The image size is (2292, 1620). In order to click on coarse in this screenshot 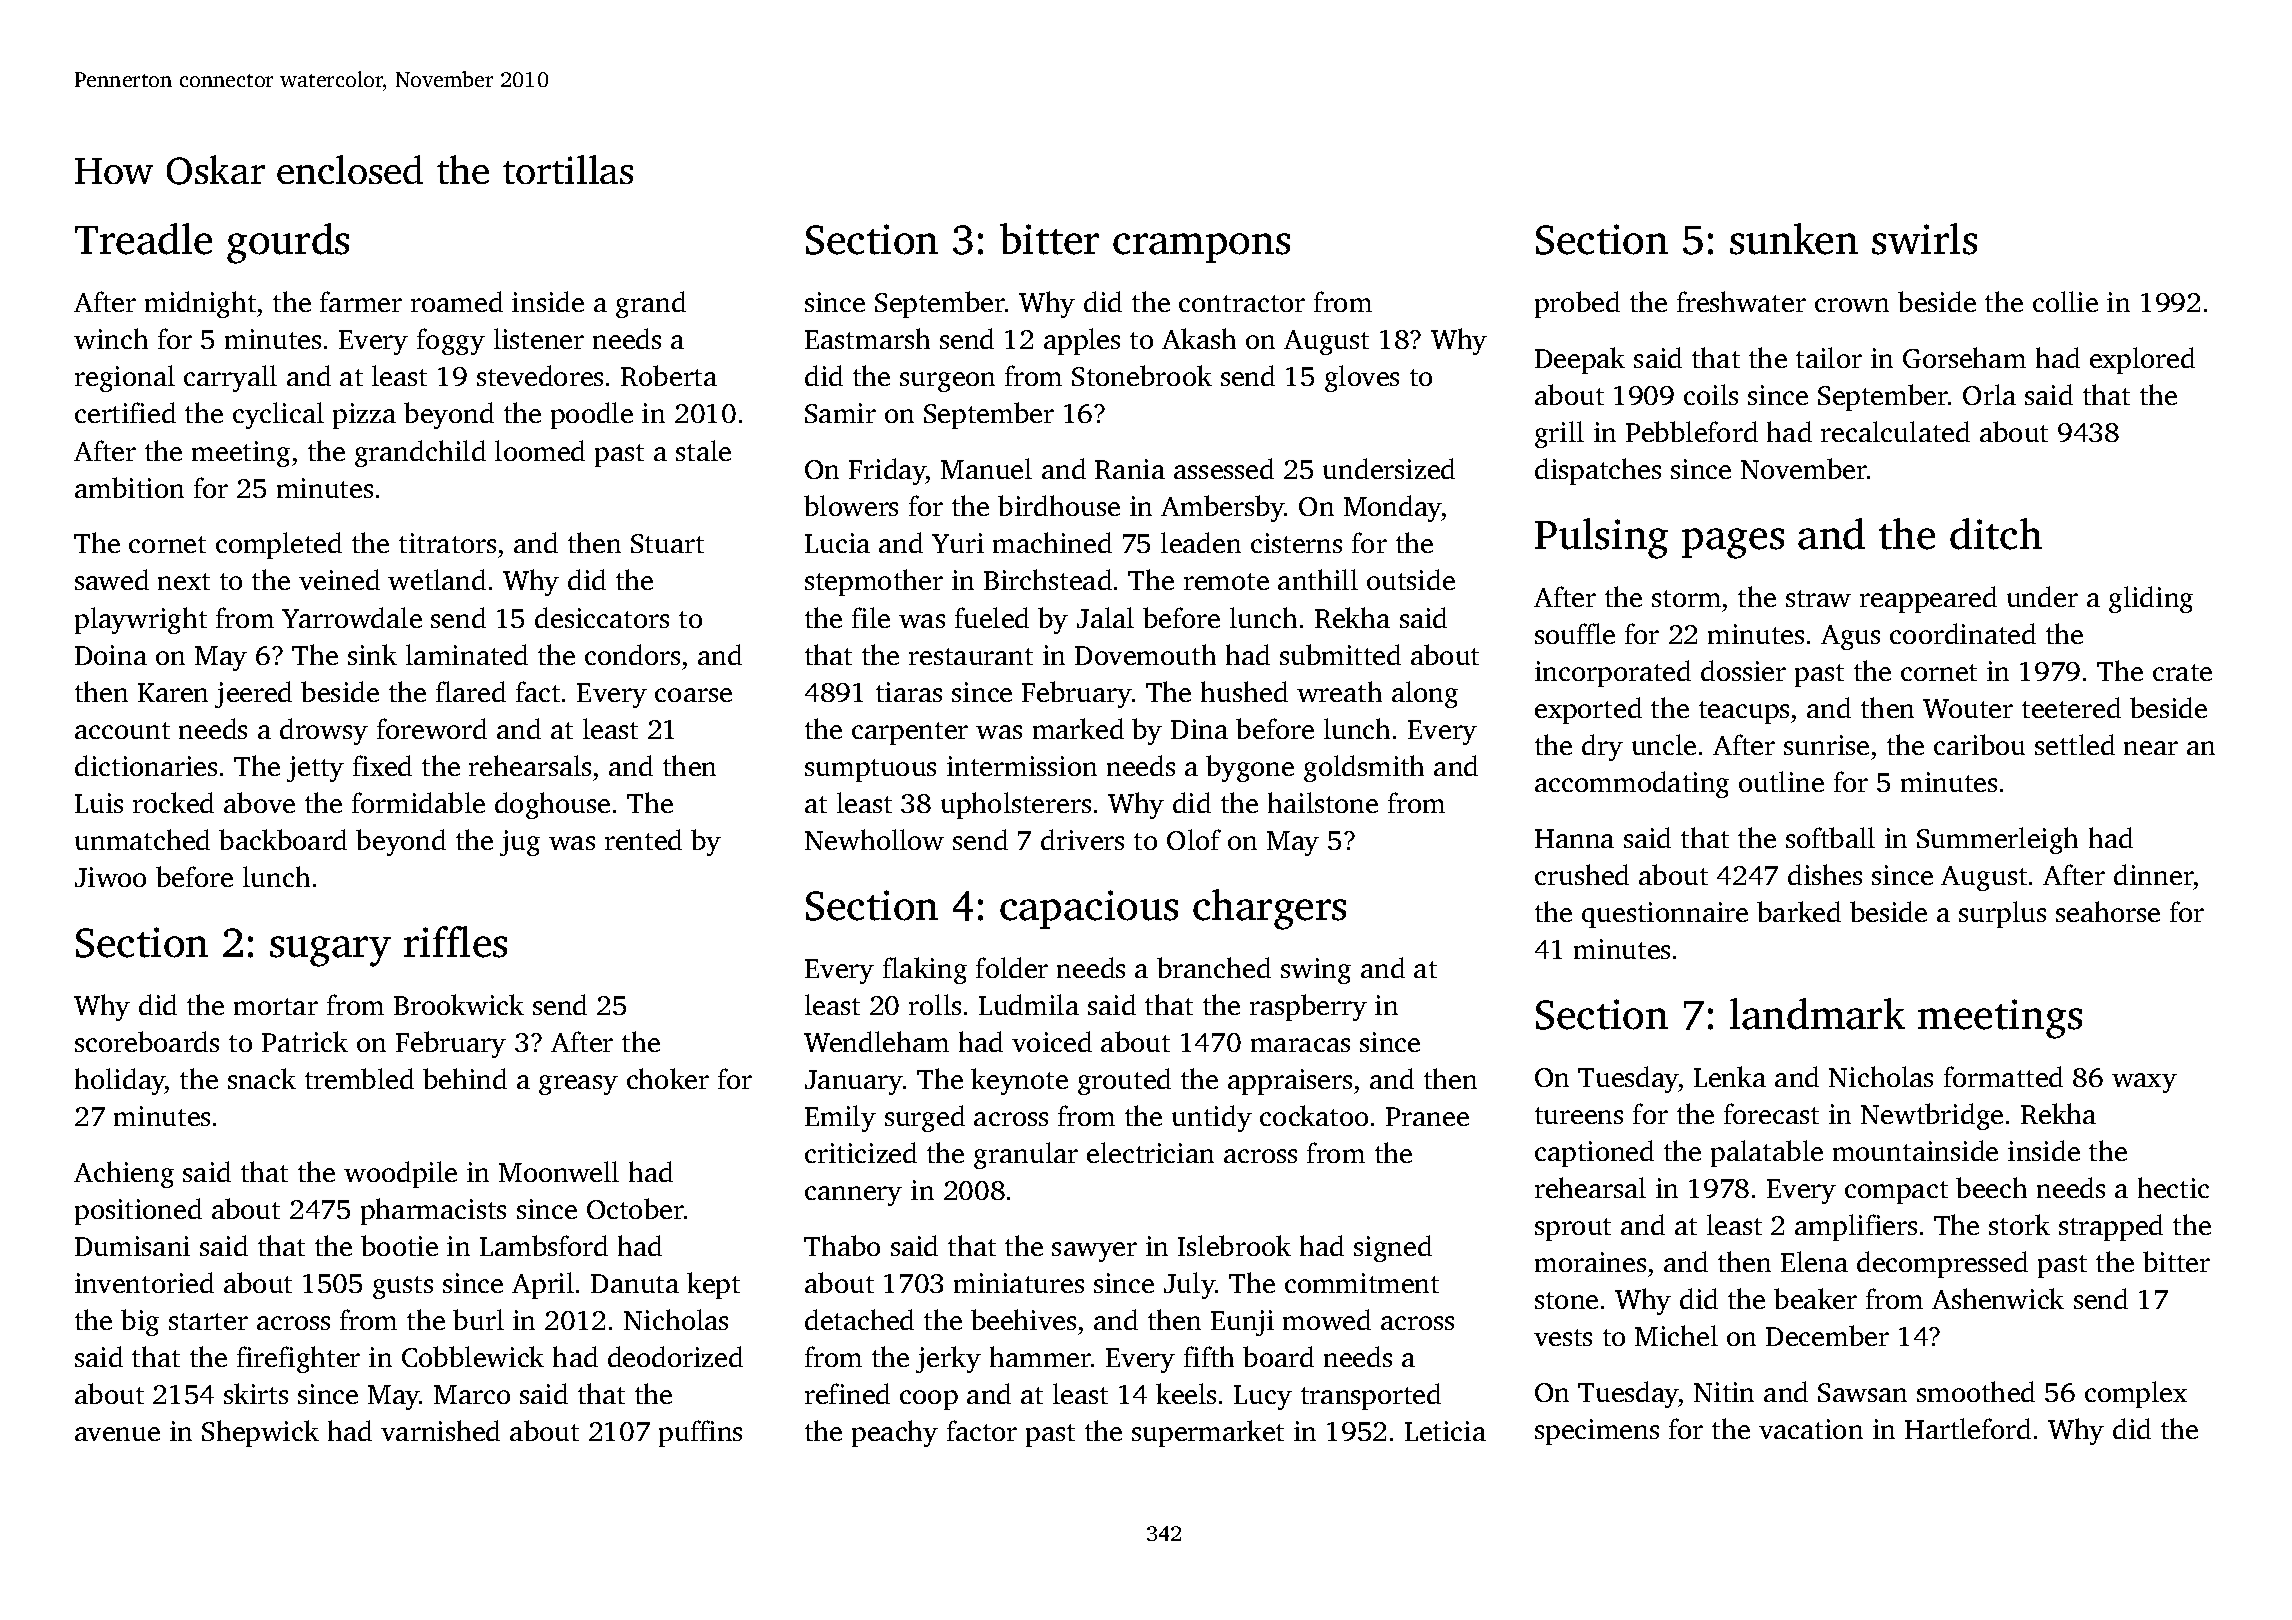, I will do `click(693, 695)`.
